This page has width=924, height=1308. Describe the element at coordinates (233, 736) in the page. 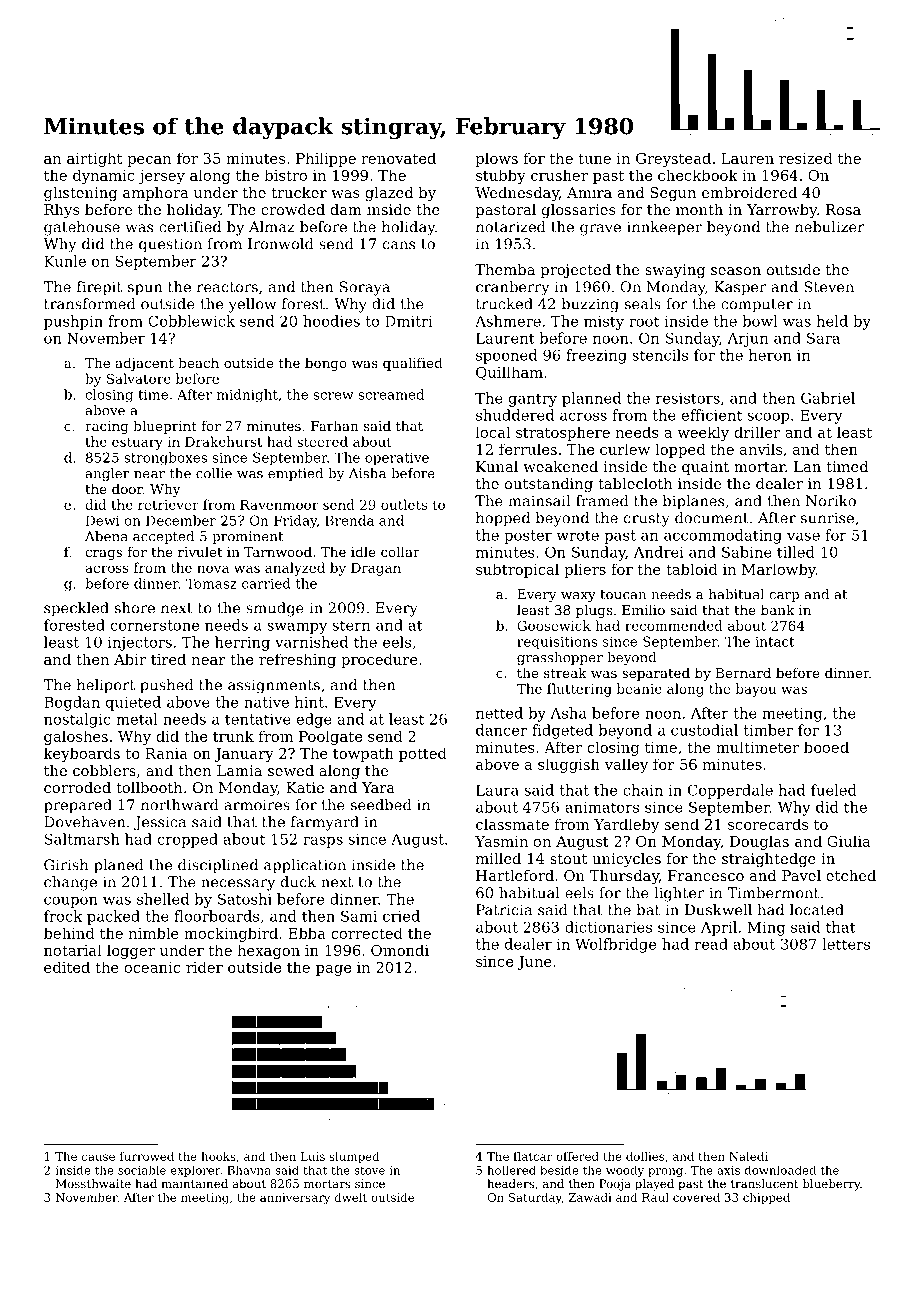

I see `trunk` at that location.
